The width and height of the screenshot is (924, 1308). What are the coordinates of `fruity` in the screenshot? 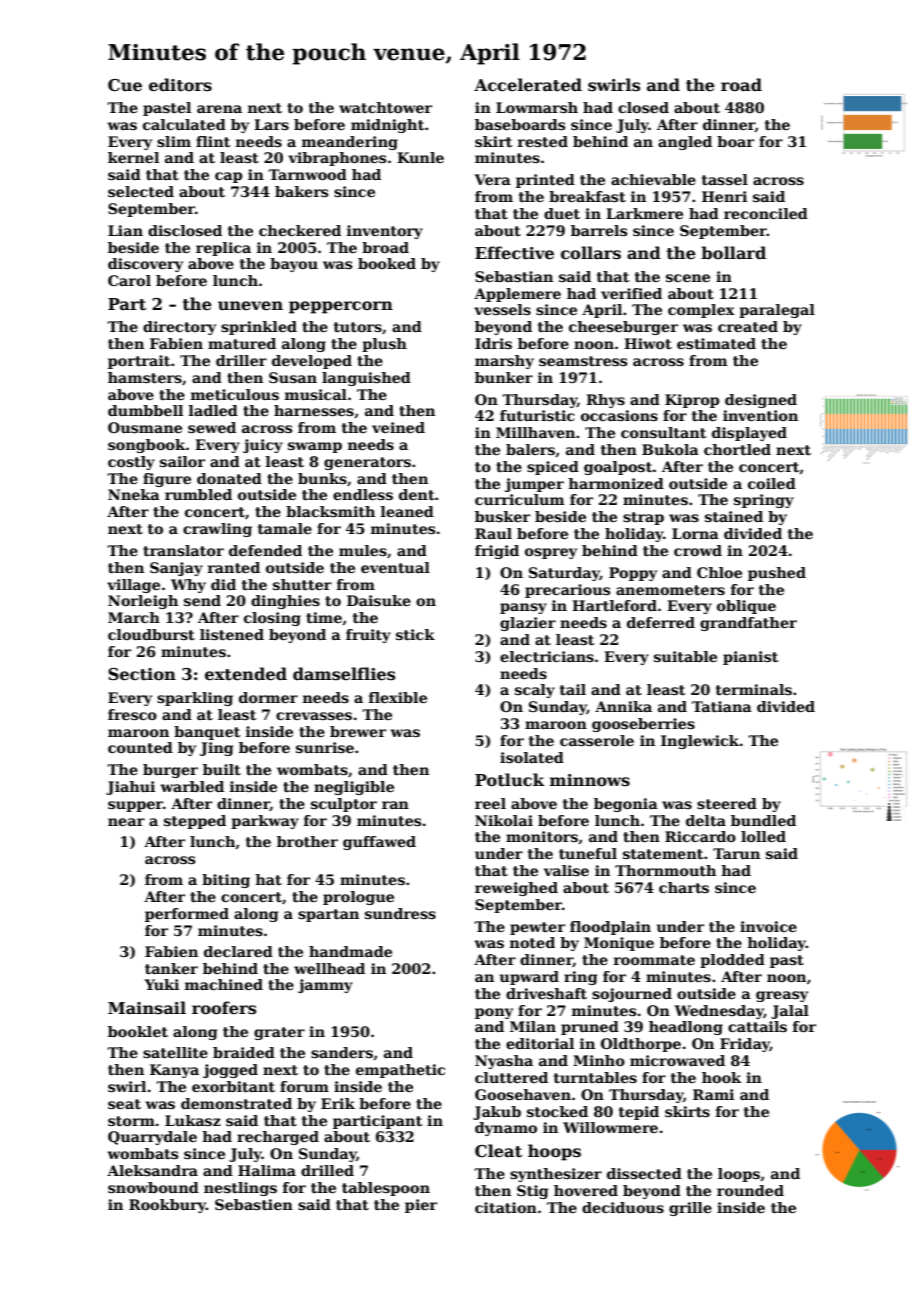 It's located at (368, 636).
